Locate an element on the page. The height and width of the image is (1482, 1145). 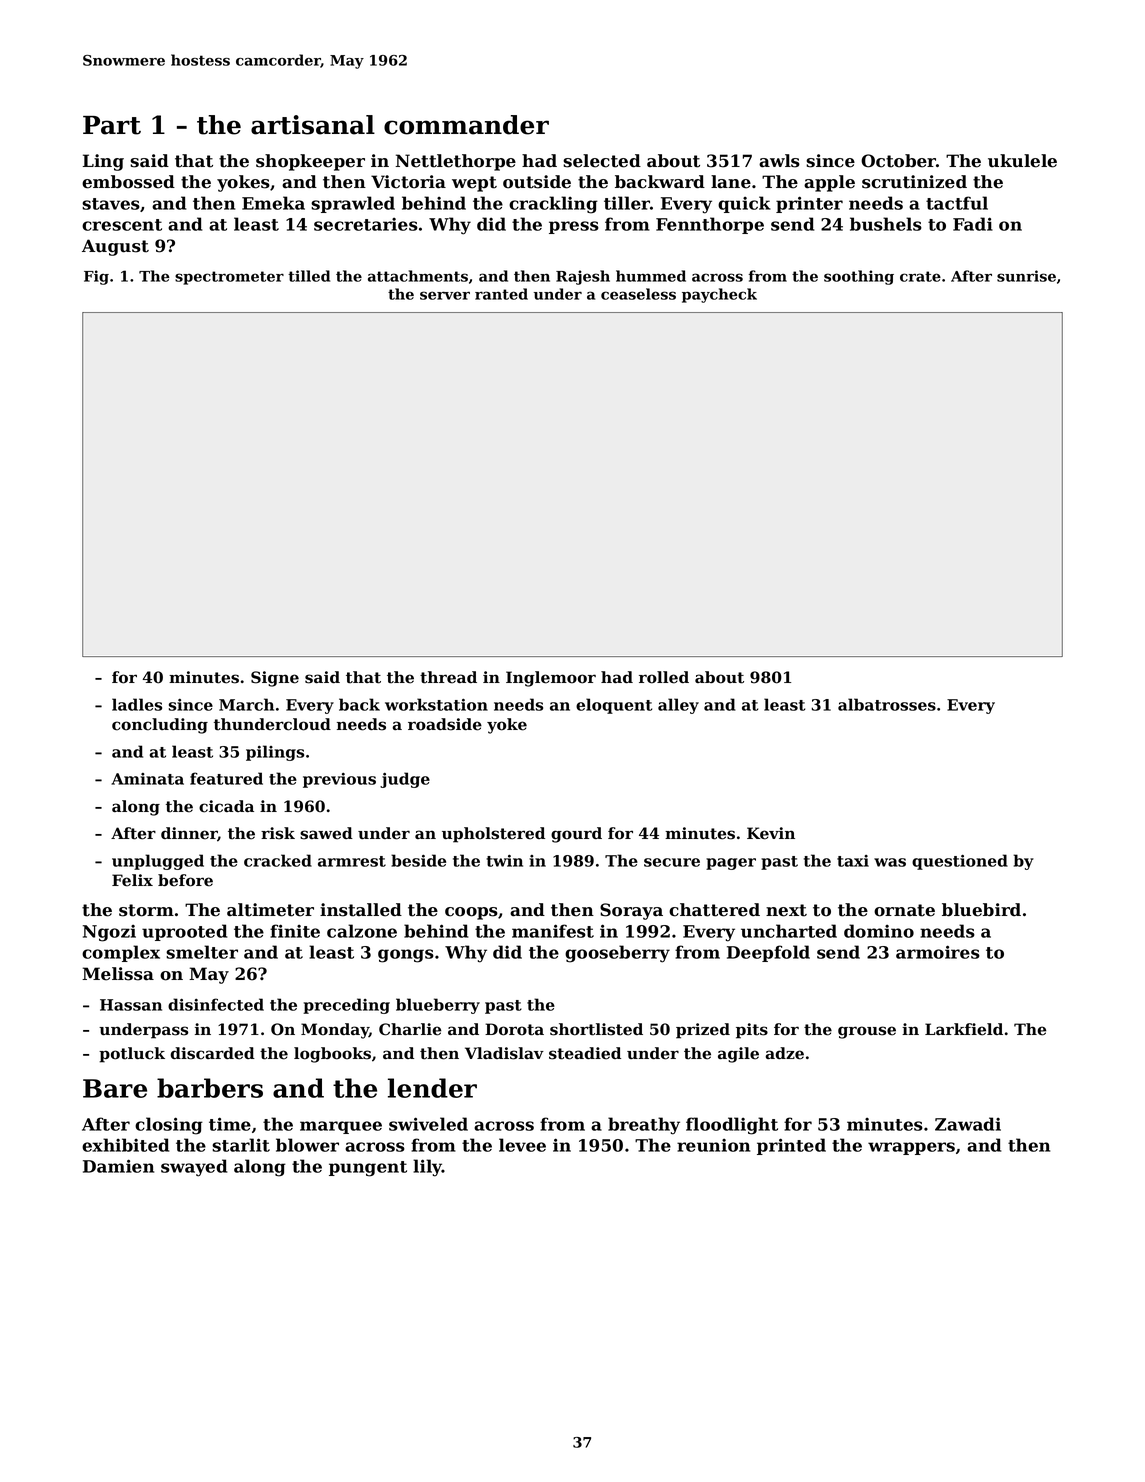
embossed is located at coordinates (128, 182).
